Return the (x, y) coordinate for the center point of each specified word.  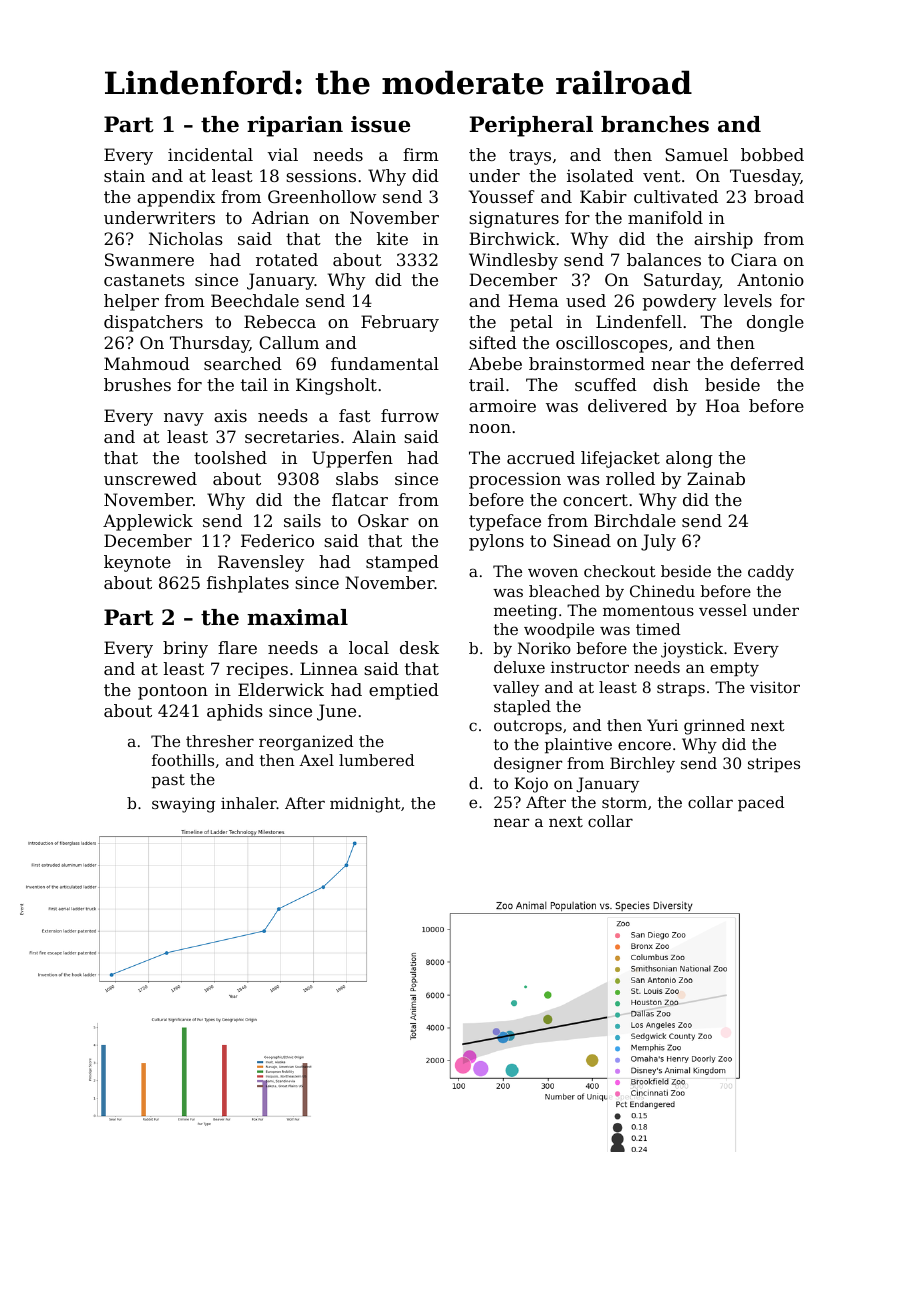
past (168, 781)
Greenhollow (322, 196)
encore (644, 745)
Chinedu (662, 591)
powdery (679, 302)
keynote (137, 563)
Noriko (544, 648)
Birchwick (512, 238)
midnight (365, 805)
